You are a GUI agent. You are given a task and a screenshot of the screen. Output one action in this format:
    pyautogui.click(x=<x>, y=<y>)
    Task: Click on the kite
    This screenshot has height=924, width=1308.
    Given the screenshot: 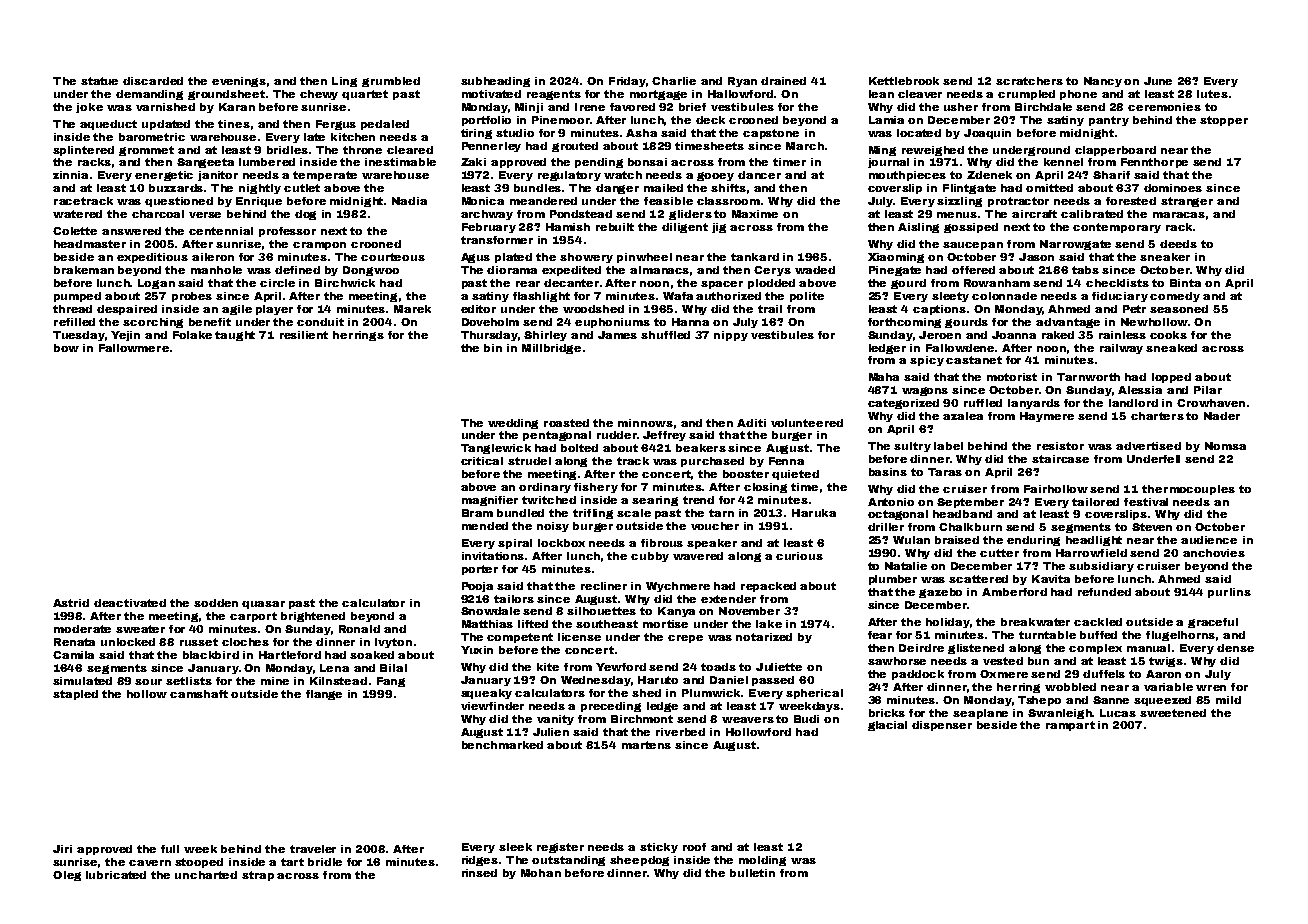 What is the action you would take?
    pyautogui.click(x=548, y=667)
